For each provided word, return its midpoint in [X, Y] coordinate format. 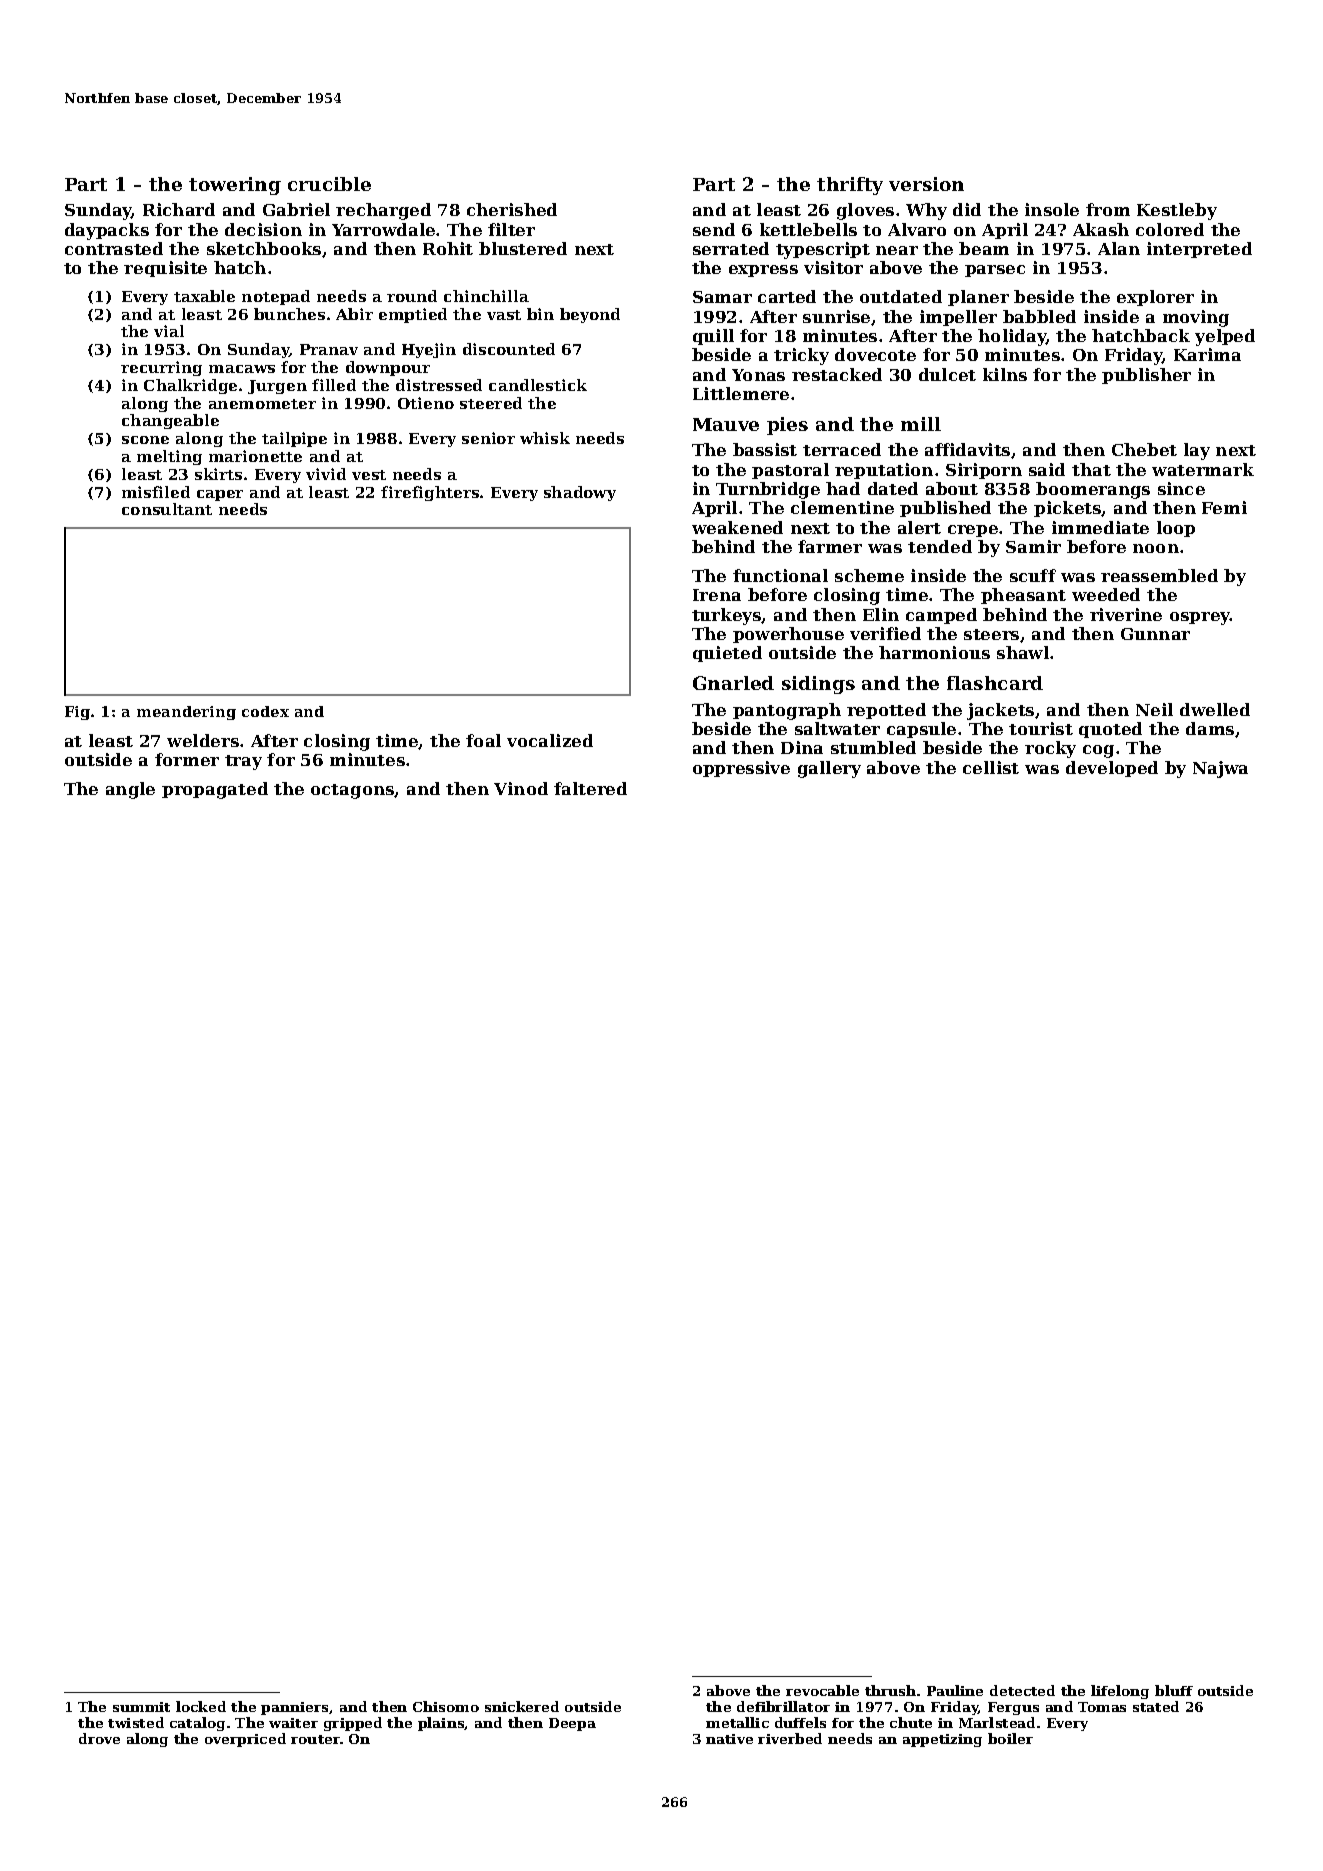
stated [1156, 1706]
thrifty [850, 186]
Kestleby [1177, 211]
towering [235, 186]
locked [201, 1706]
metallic [737, 1722]
